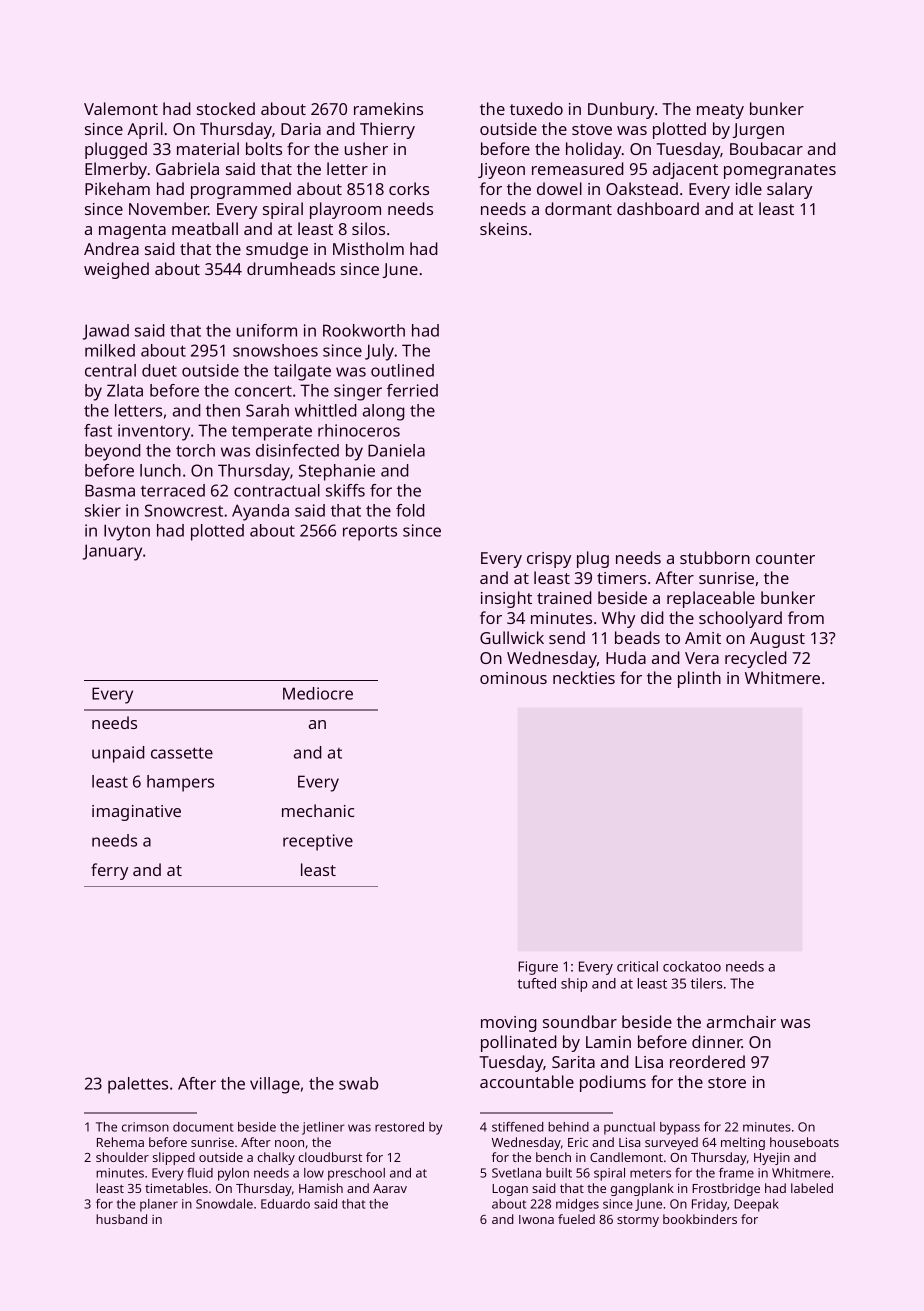  I want to click on stocked, so click(226, 108).
